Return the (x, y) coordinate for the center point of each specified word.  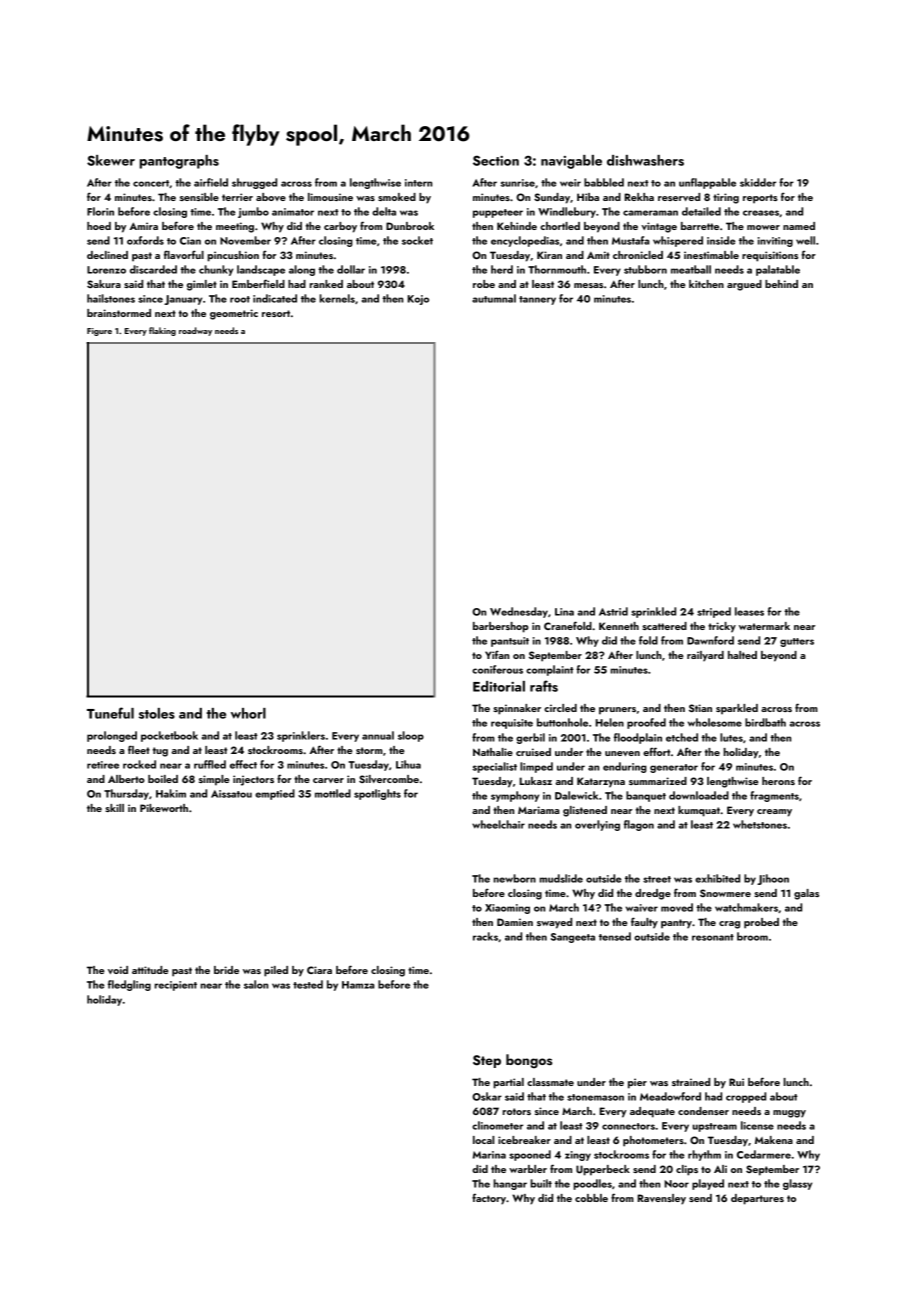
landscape (261, 270)
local (483, 1140)
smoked (397, 197)
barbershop (501, 627)
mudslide (561, 878)
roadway (195, 331)
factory (489, 1199)
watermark (764, 626)
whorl (248, 713)
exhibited (717, 878)
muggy (789, 1114)
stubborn (645, 269)
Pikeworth (164, 808)
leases (749, 611)
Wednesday (519, 612)
